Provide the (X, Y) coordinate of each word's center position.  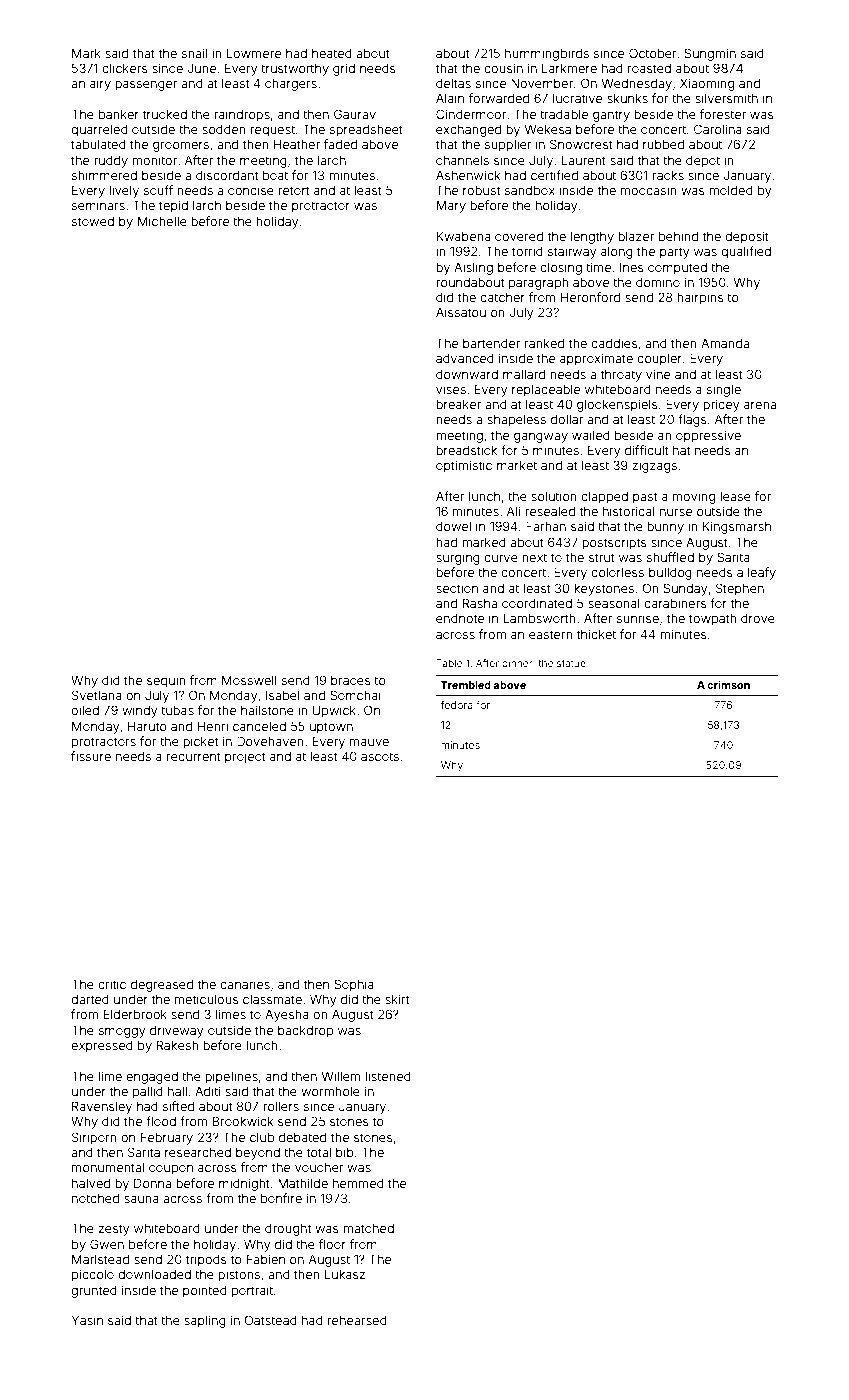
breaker (458, 404)
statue (571, 663)
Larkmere (569, 68)
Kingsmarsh (737, 527)
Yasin (87, 1320)
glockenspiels (617, 405)
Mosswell (249, 680)
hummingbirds (547, 54)
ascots (380, 756)
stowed (93, 221)
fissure (91, 756)
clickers (125, 68)
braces (351, 680)
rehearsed (357, 1320)
